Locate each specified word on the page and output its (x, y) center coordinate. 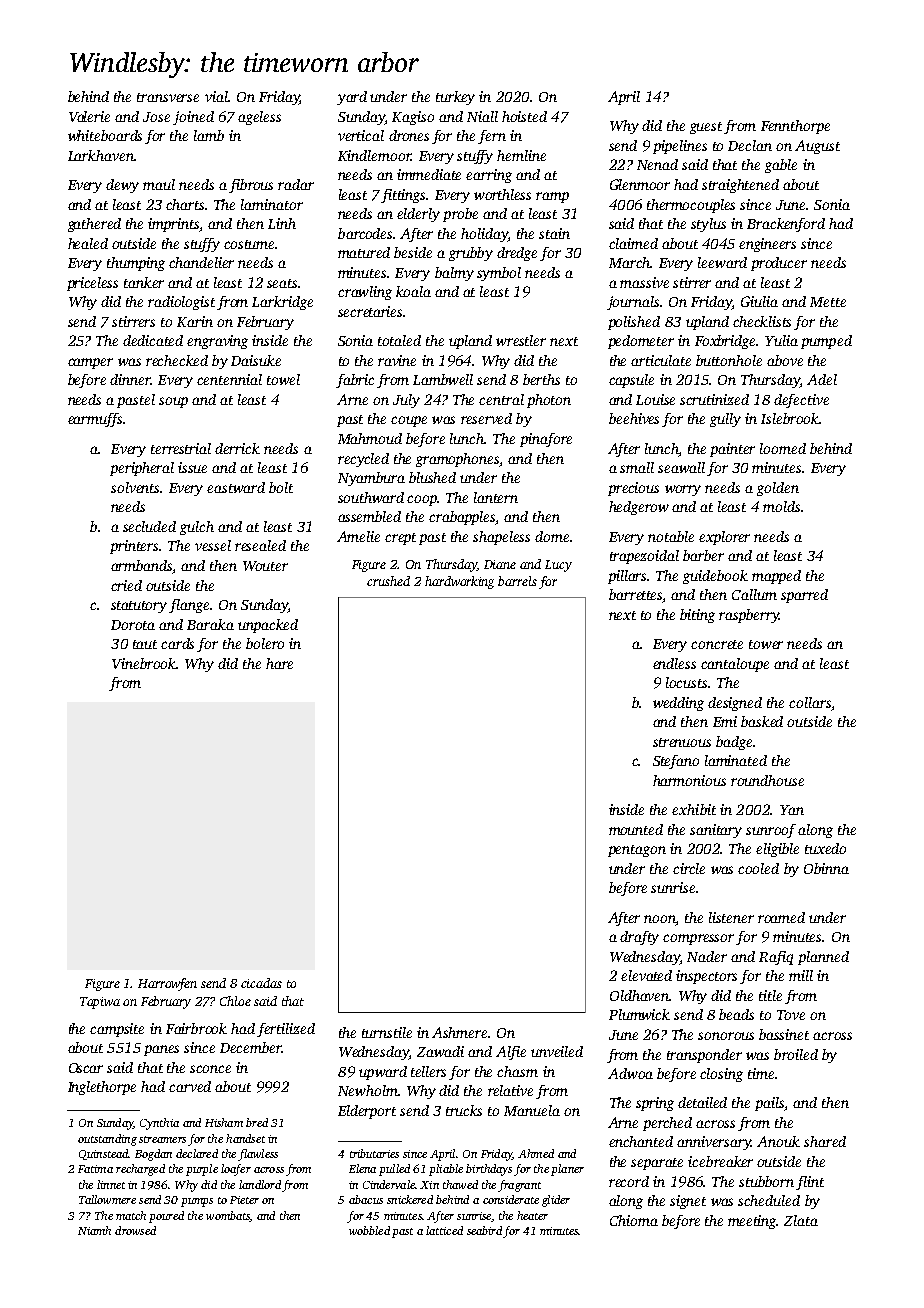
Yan (792, 810)
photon (549, 401)
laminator (272, 204)
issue (192, 467)
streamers (162, 1139)
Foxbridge (725, 342)
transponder (704, 1056)
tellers (428, 1071)
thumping (136, 264)
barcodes (366, 233)
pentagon (637, 851)
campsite (117, 1030)
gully (725, 420)
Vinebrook (144, 663)
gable (781, 166)
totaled (399, 340)
